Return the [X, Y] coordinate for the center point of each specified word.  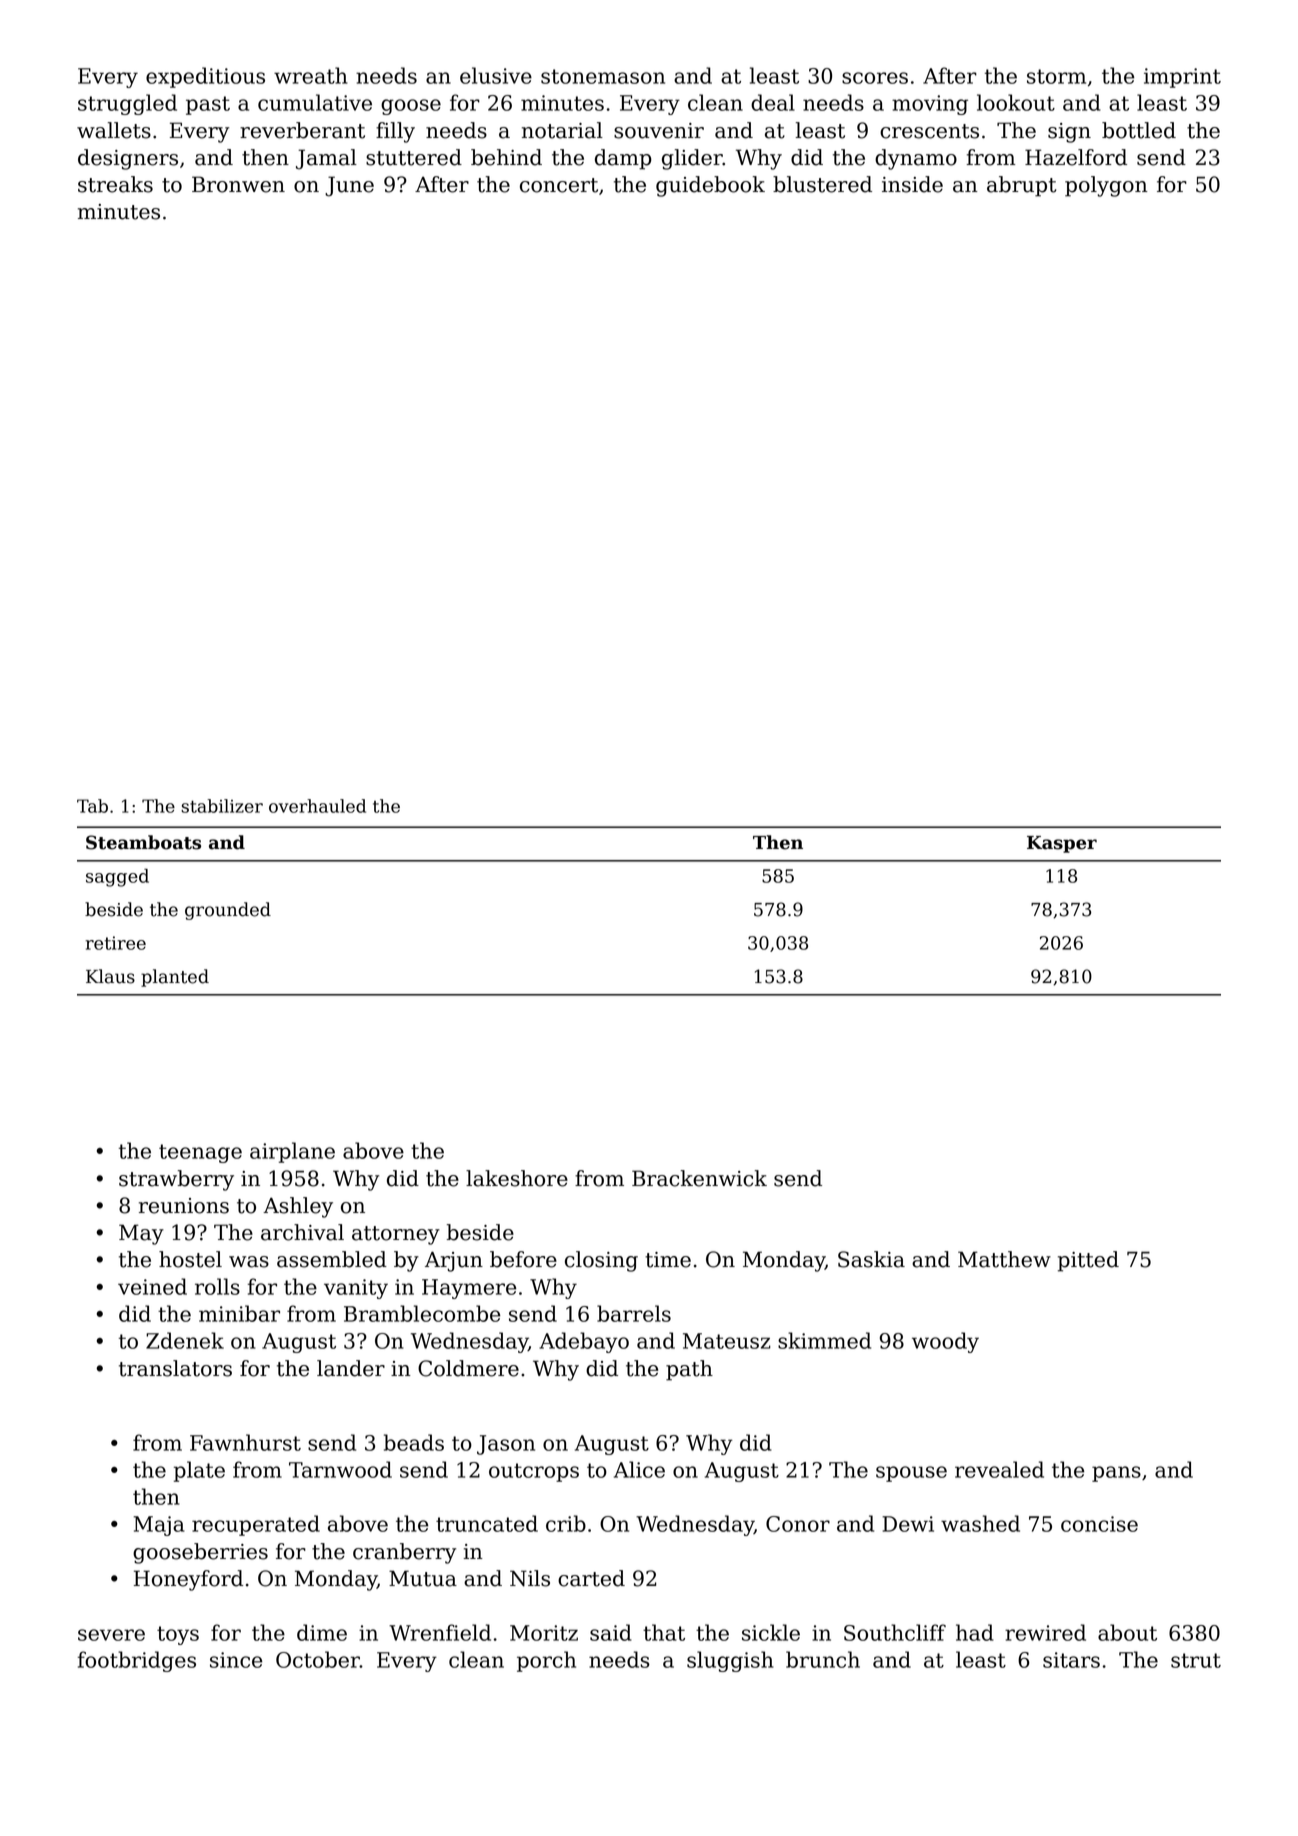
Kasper [1062, 844]
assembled [332, 1259]
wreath [311, 75]
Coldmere [468, 1368]
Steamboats [143, 842]
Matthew [1004, 1259]
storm [1056, 76]
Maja [159, 1526]
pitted [1088, 1261]
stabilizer [222, 806]
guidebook [710, 186]
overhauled [317, 806]
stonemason [603, 76]
